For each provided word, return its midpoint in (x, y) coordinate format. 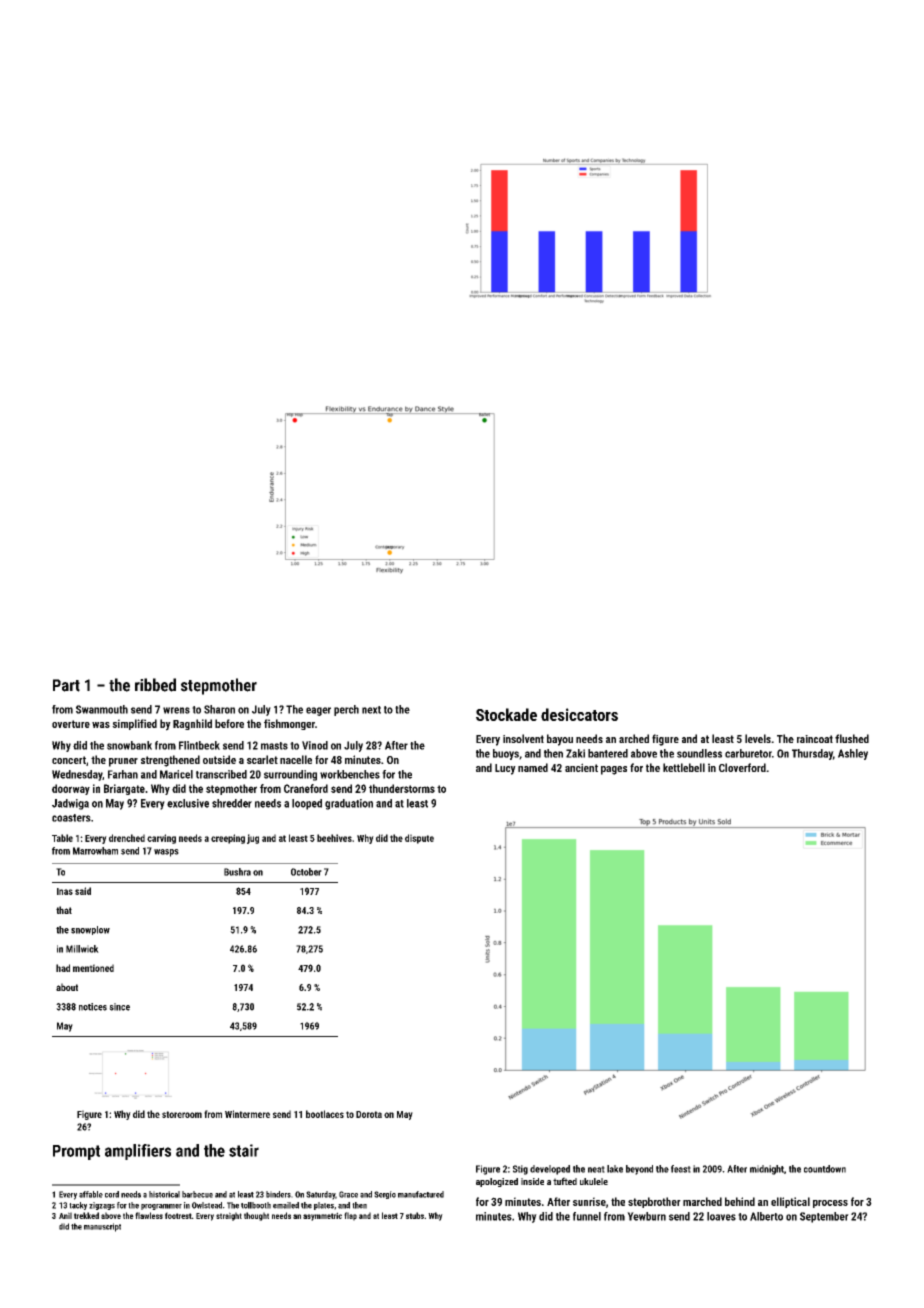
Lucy (505, 769)
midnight (767, 1170)
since (119, 1007)
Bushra (237, 872)
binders (278, 1194)
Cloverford (742, 767)
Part (66, 685)
